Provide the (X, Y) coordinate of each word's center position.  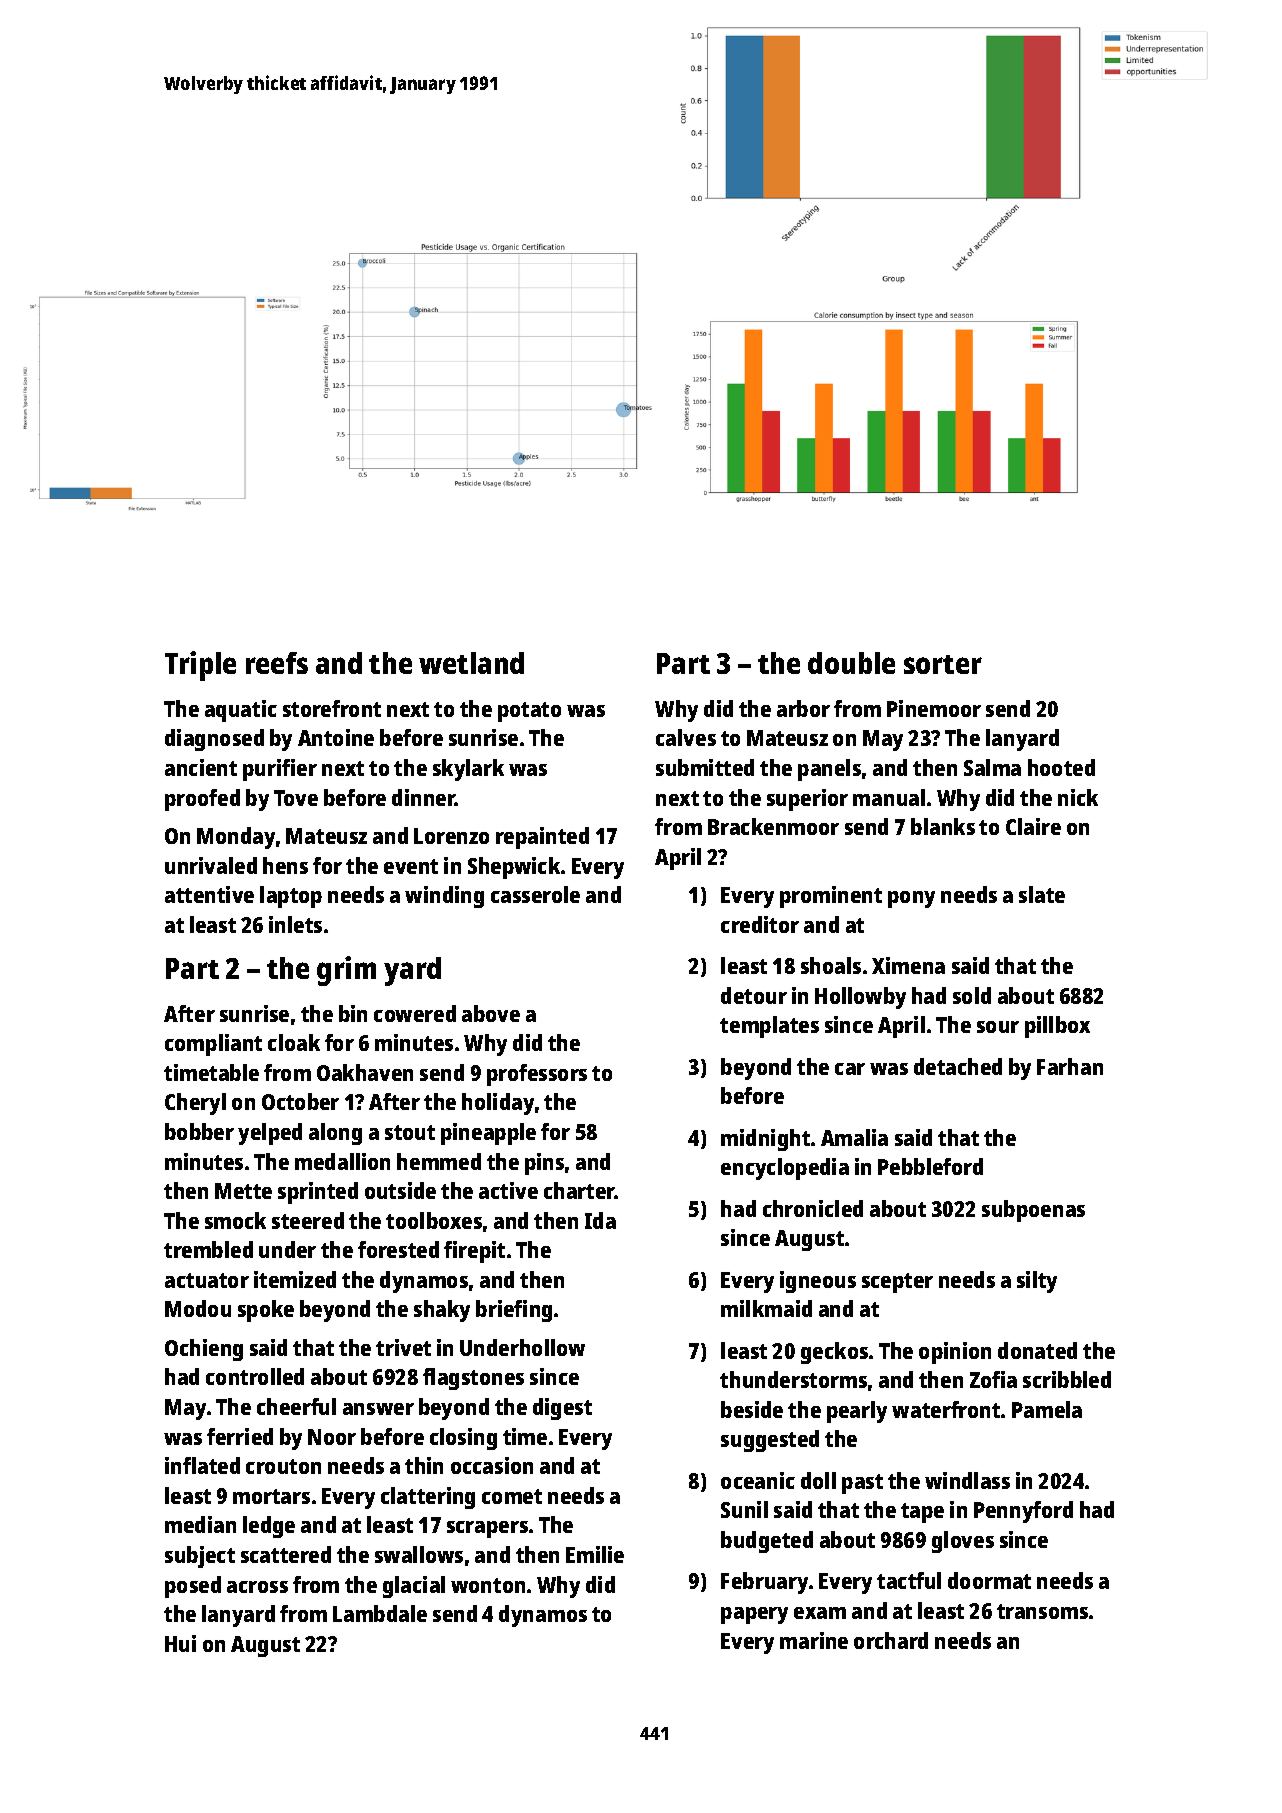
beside (752, 1409)
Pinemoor (934, 708)
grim (346, 971)
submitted (705, 767)
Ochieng (204, 1350)
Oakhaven (365, 1072)
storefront (332, 708)
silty (1037, 1282)
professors (537, 1075)
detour (754, 995)
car (850, 1069)
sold (972, 995)
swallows (419, 1554)
